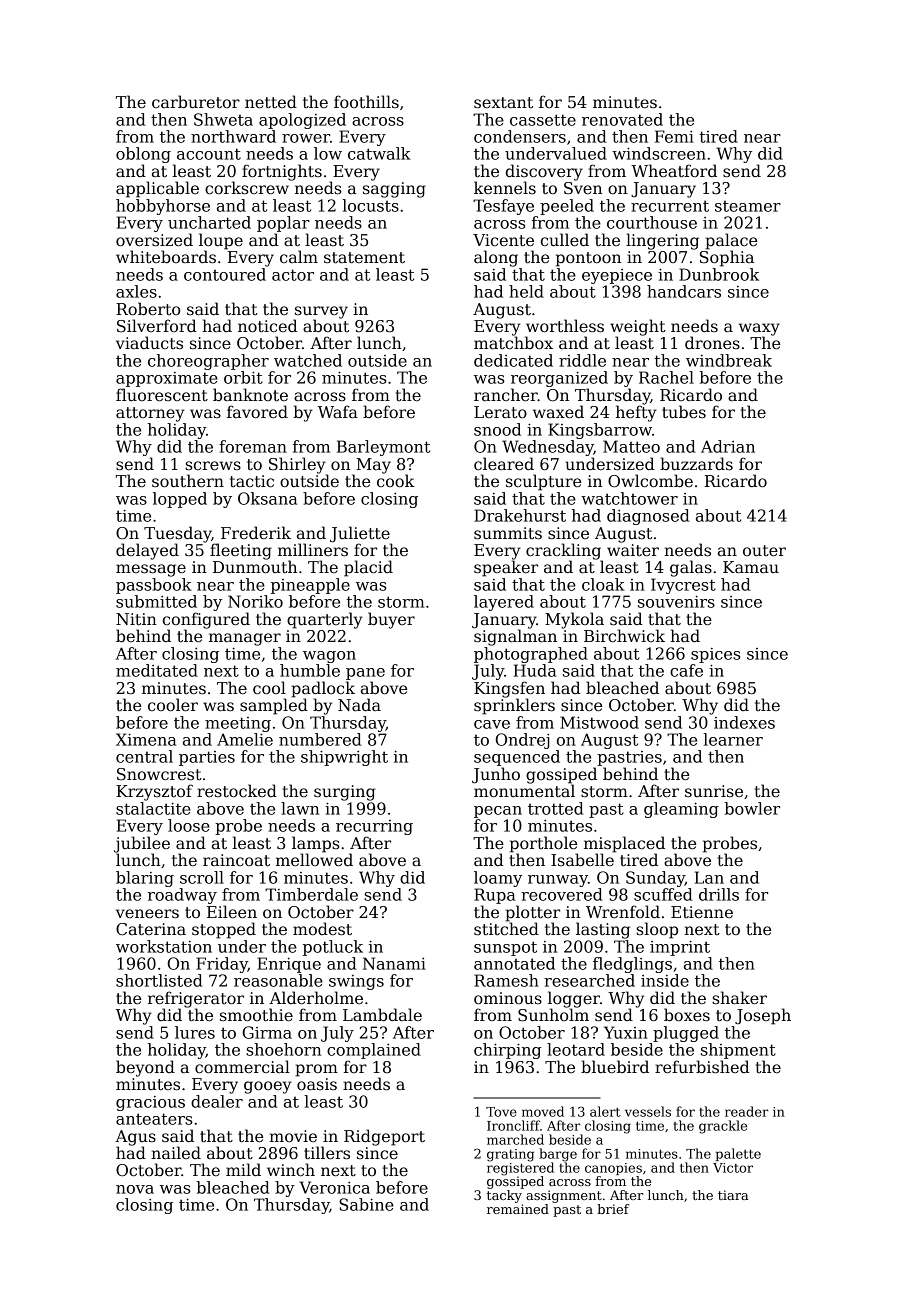 This screenshot has height=1316, width=908. I want to click on survey, so click(321, 312).
